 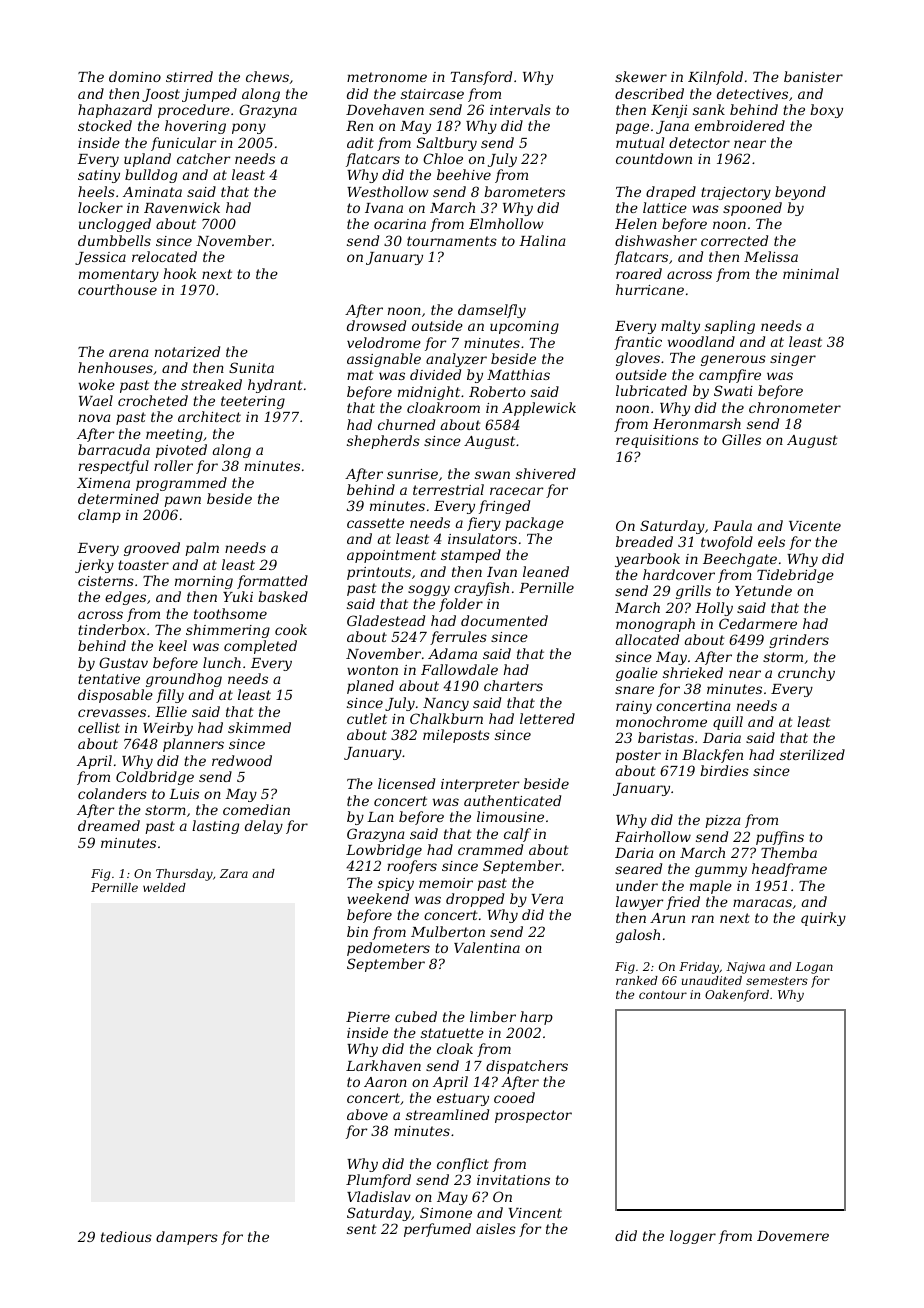 I want to click on Halina, so click(x=542, y=240).
